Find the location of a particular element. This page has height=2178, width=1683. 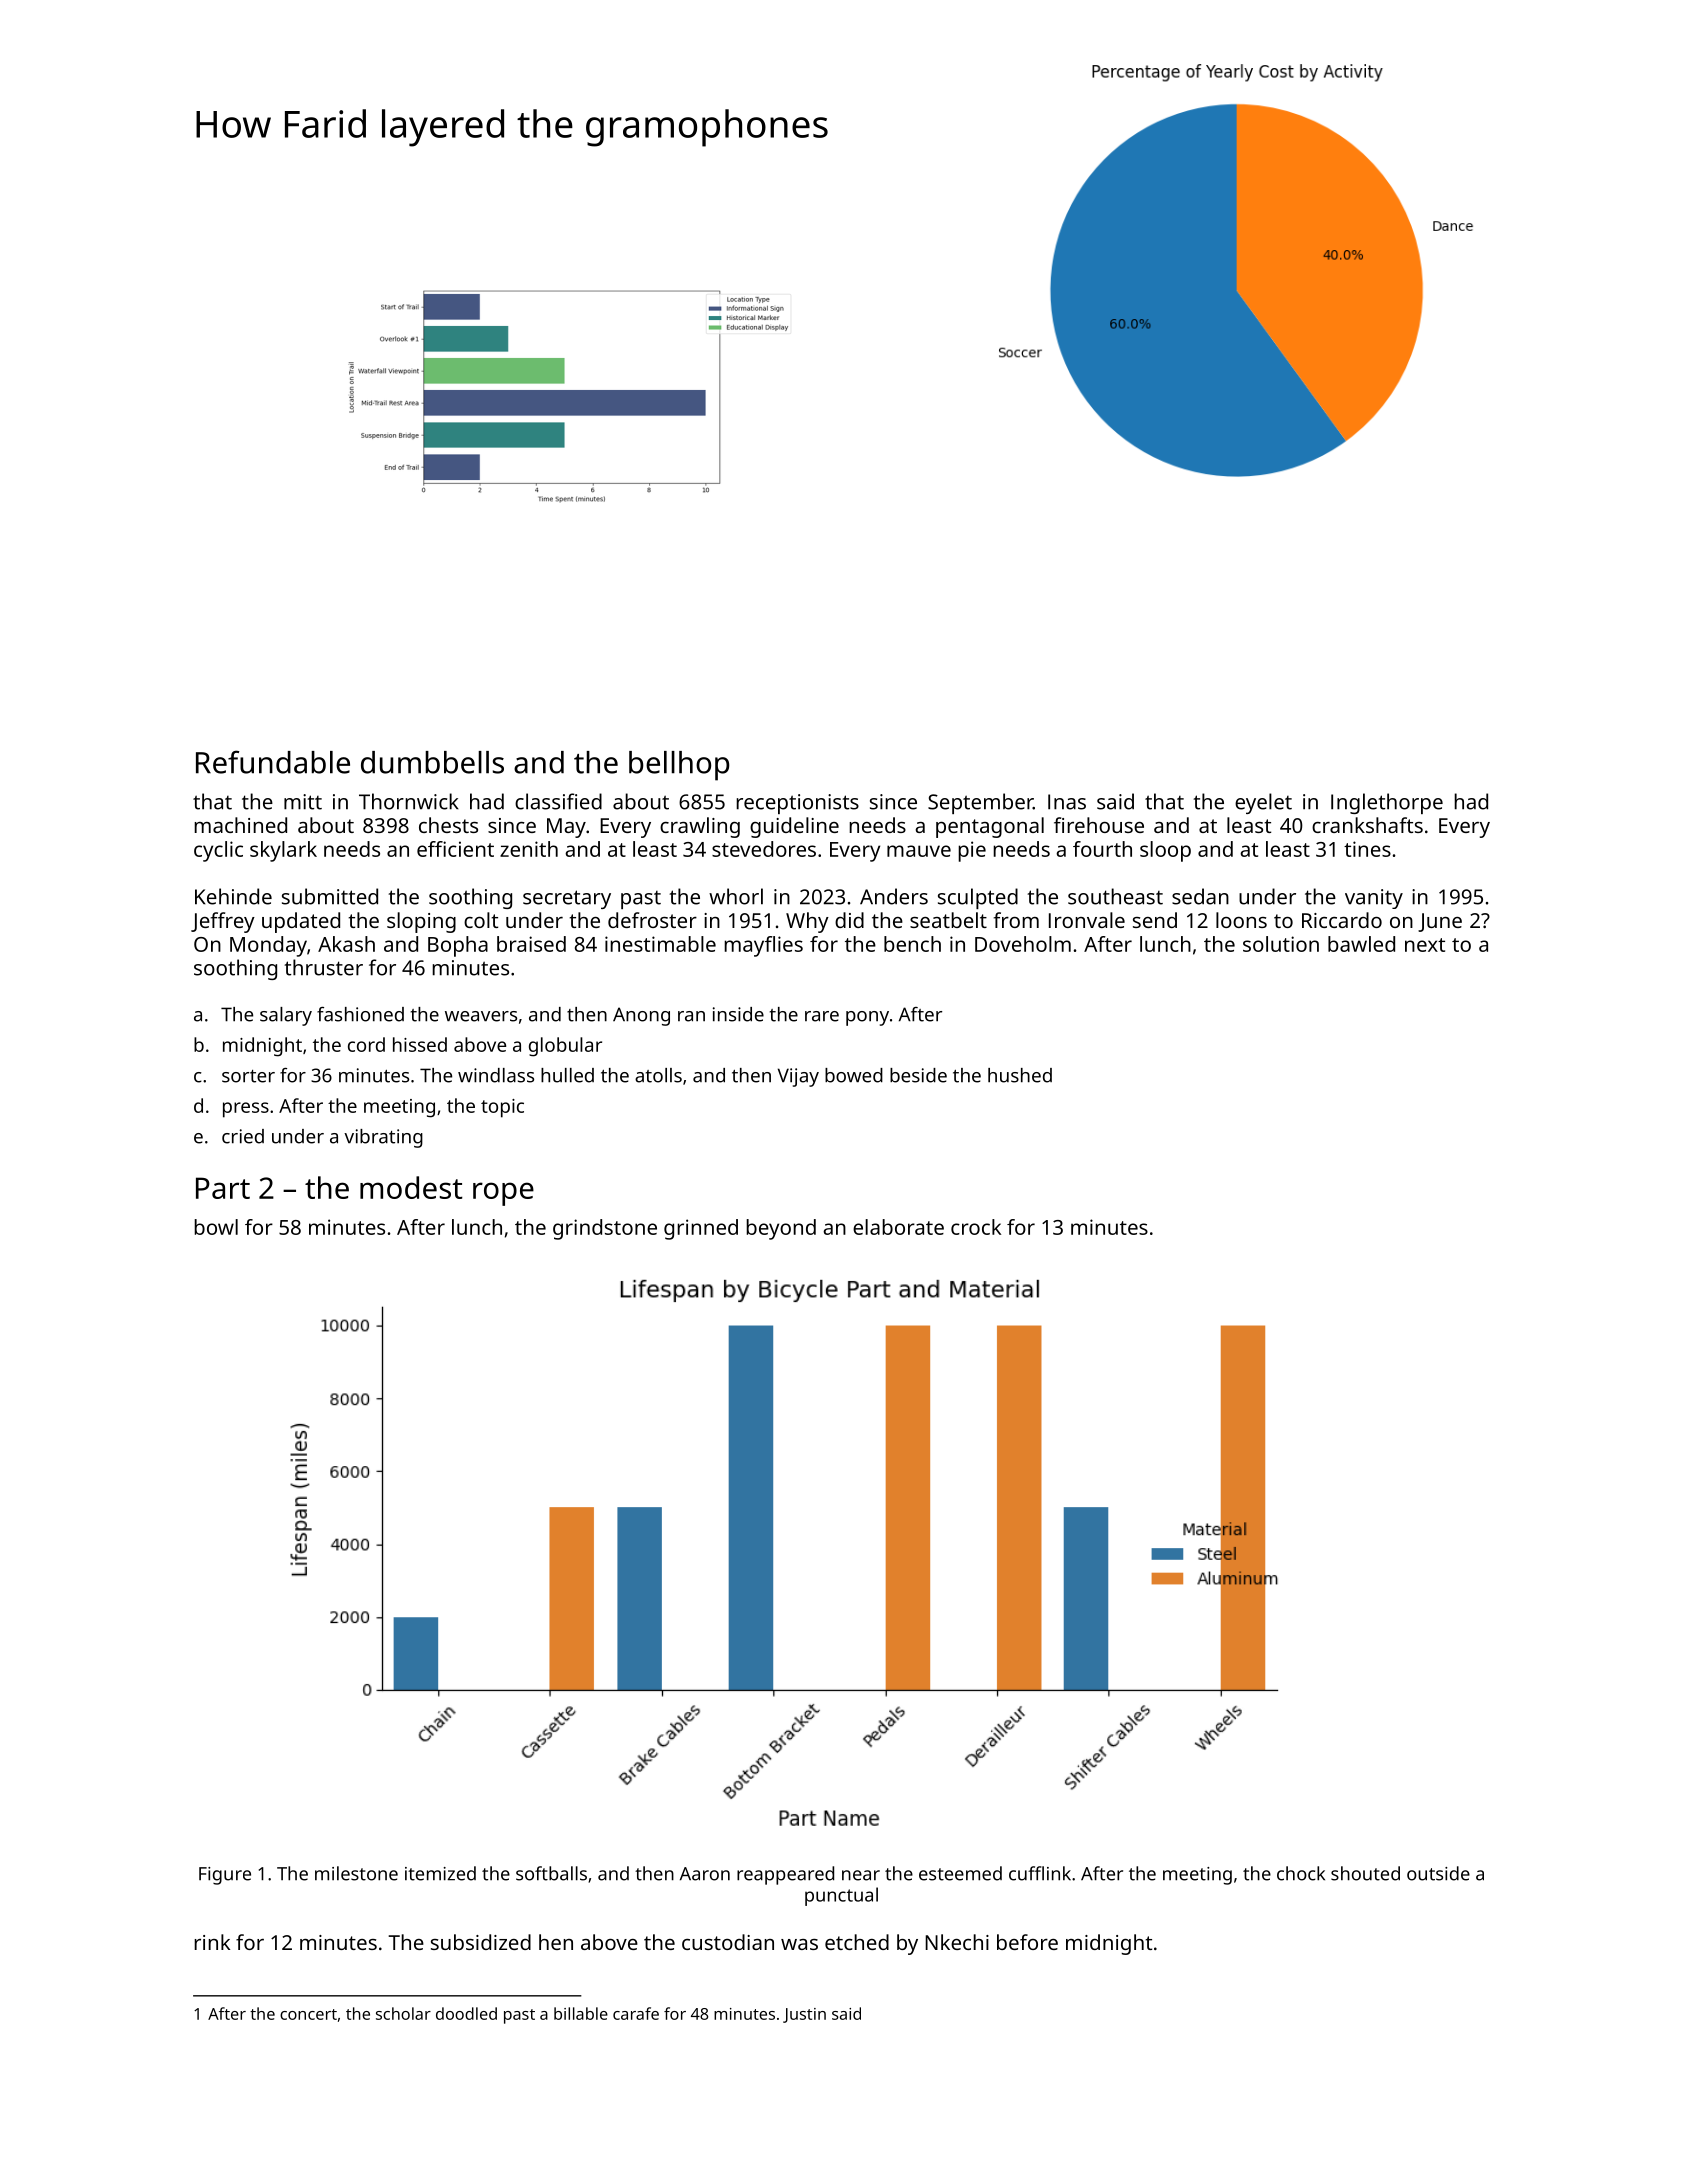

concert is located at coordinates (308, 2014).
